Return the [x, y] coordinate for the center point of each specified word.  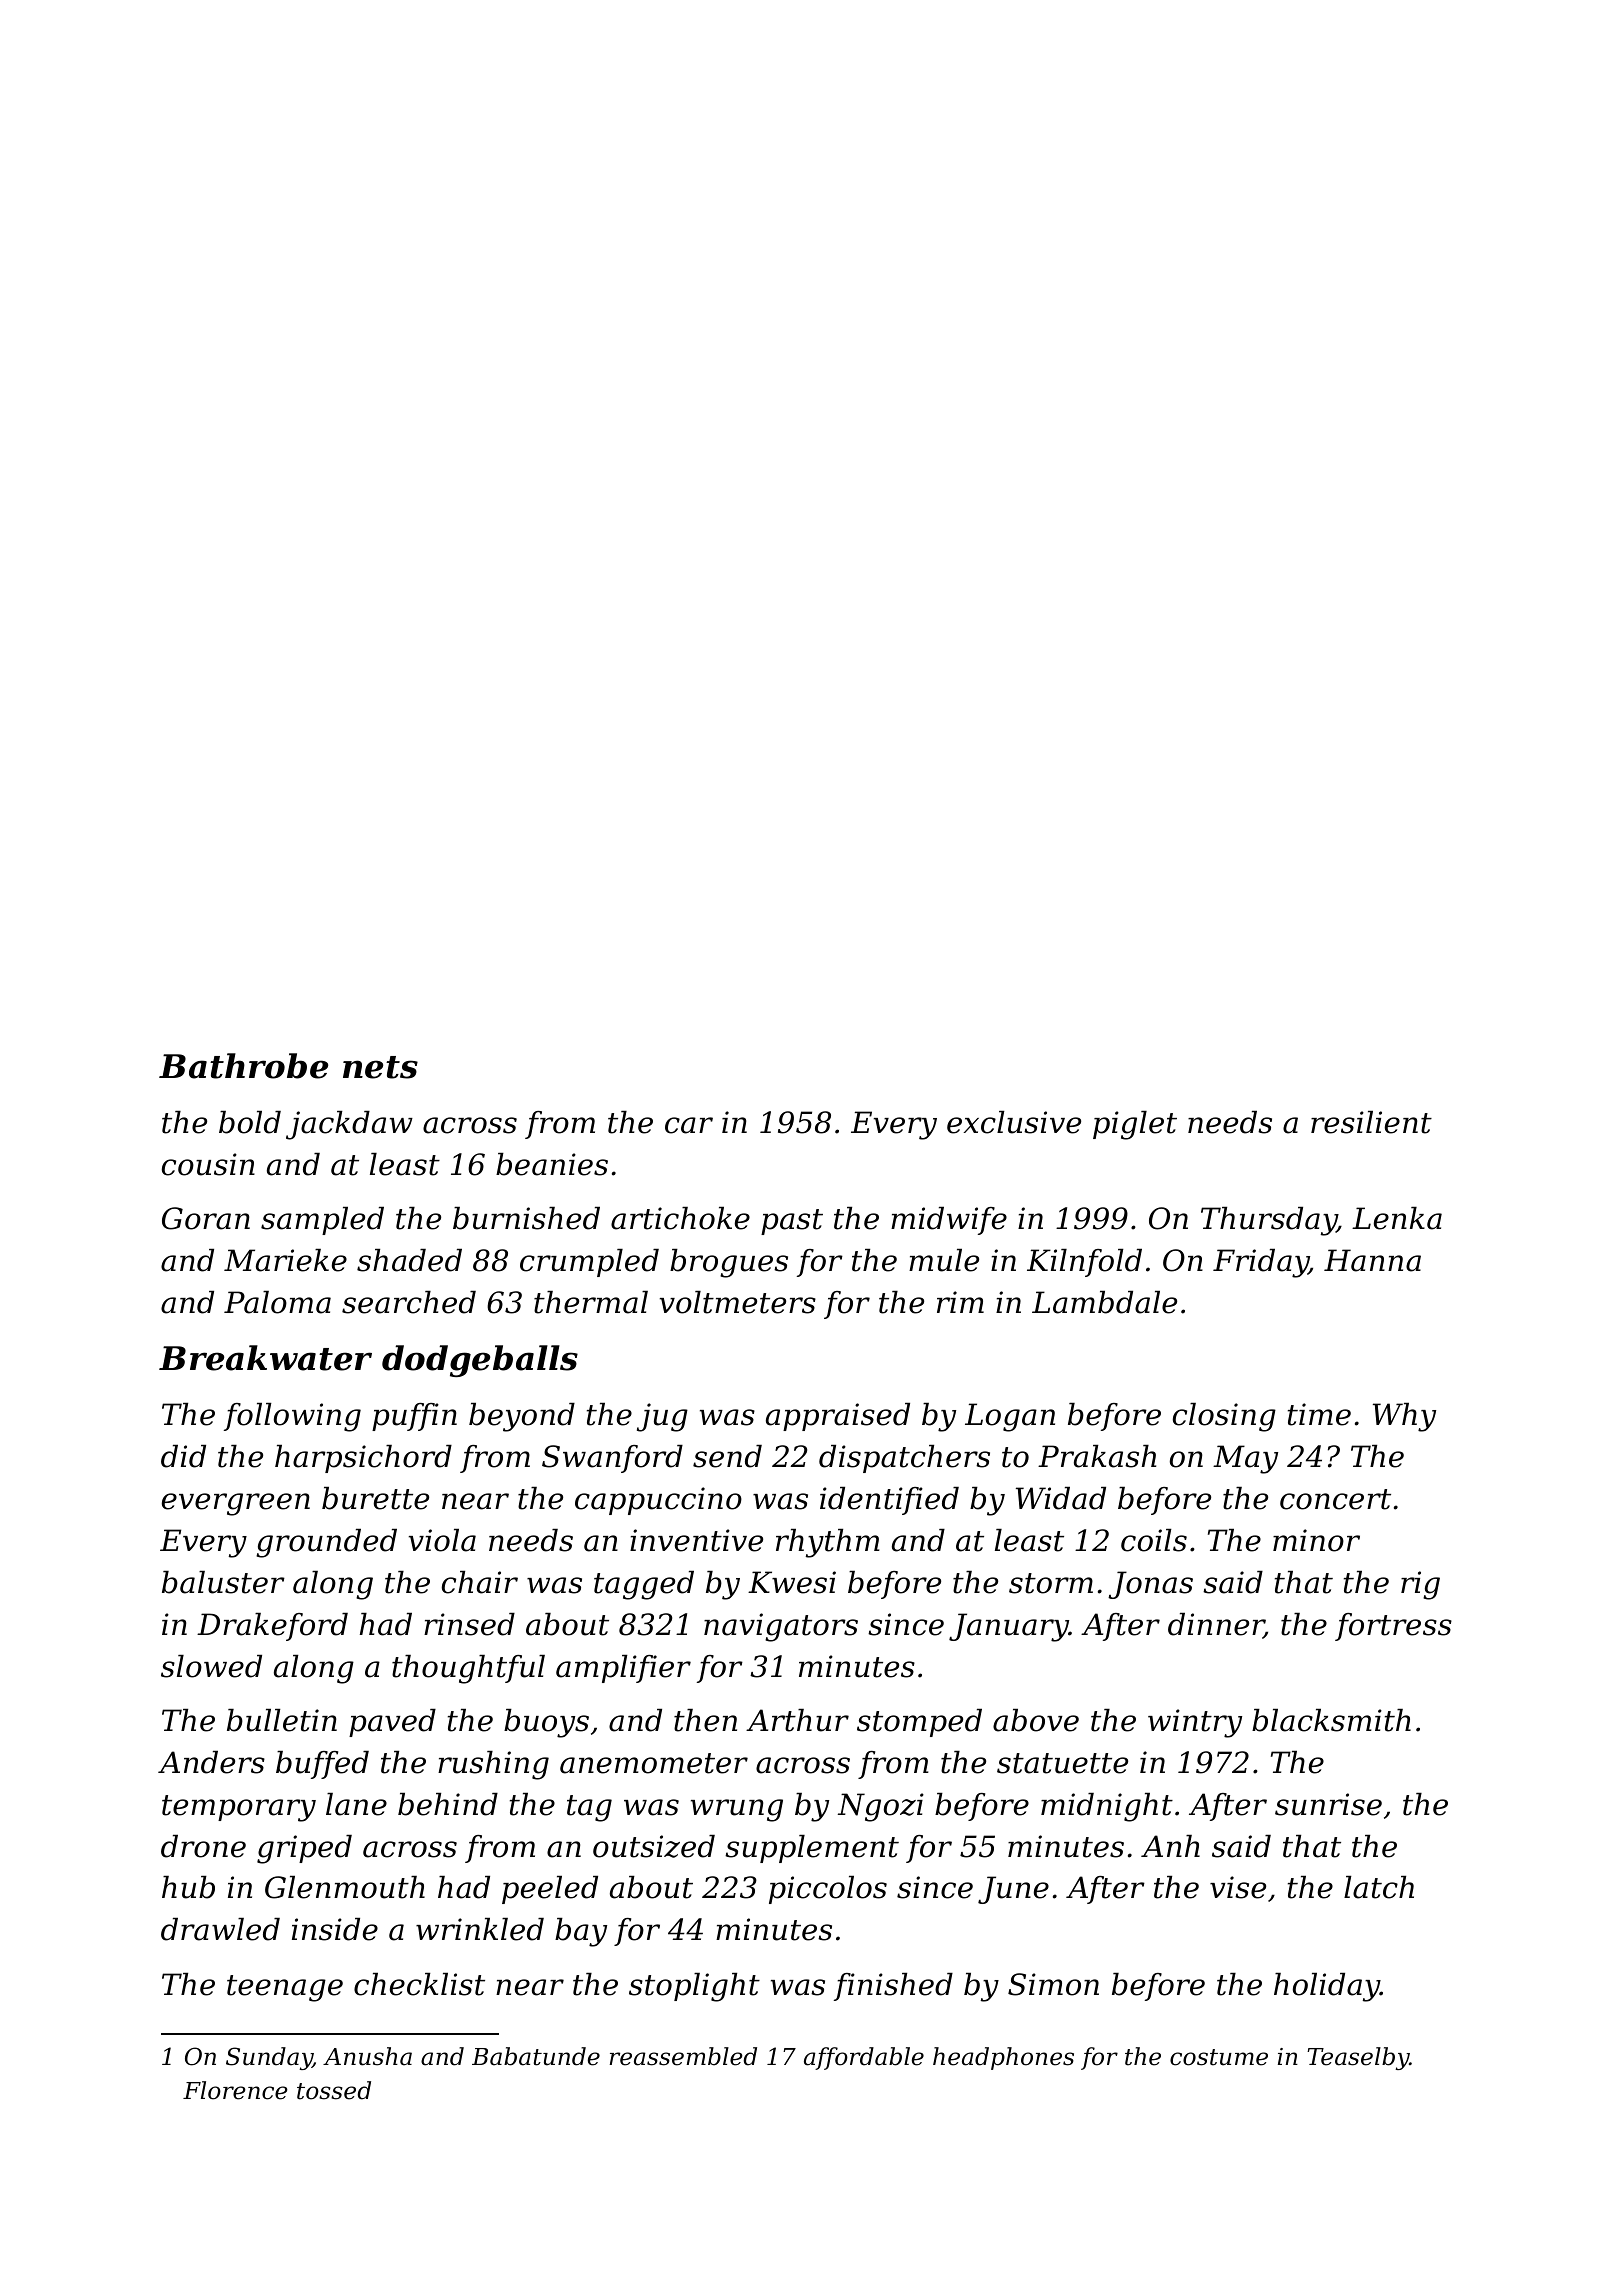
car [689, 1125]
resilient [1371, 1122]
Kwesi [792, 1582]
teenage [285, 1988]
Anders [211, 1762]
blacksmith [1331, 1720]
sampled [322, 1221]
